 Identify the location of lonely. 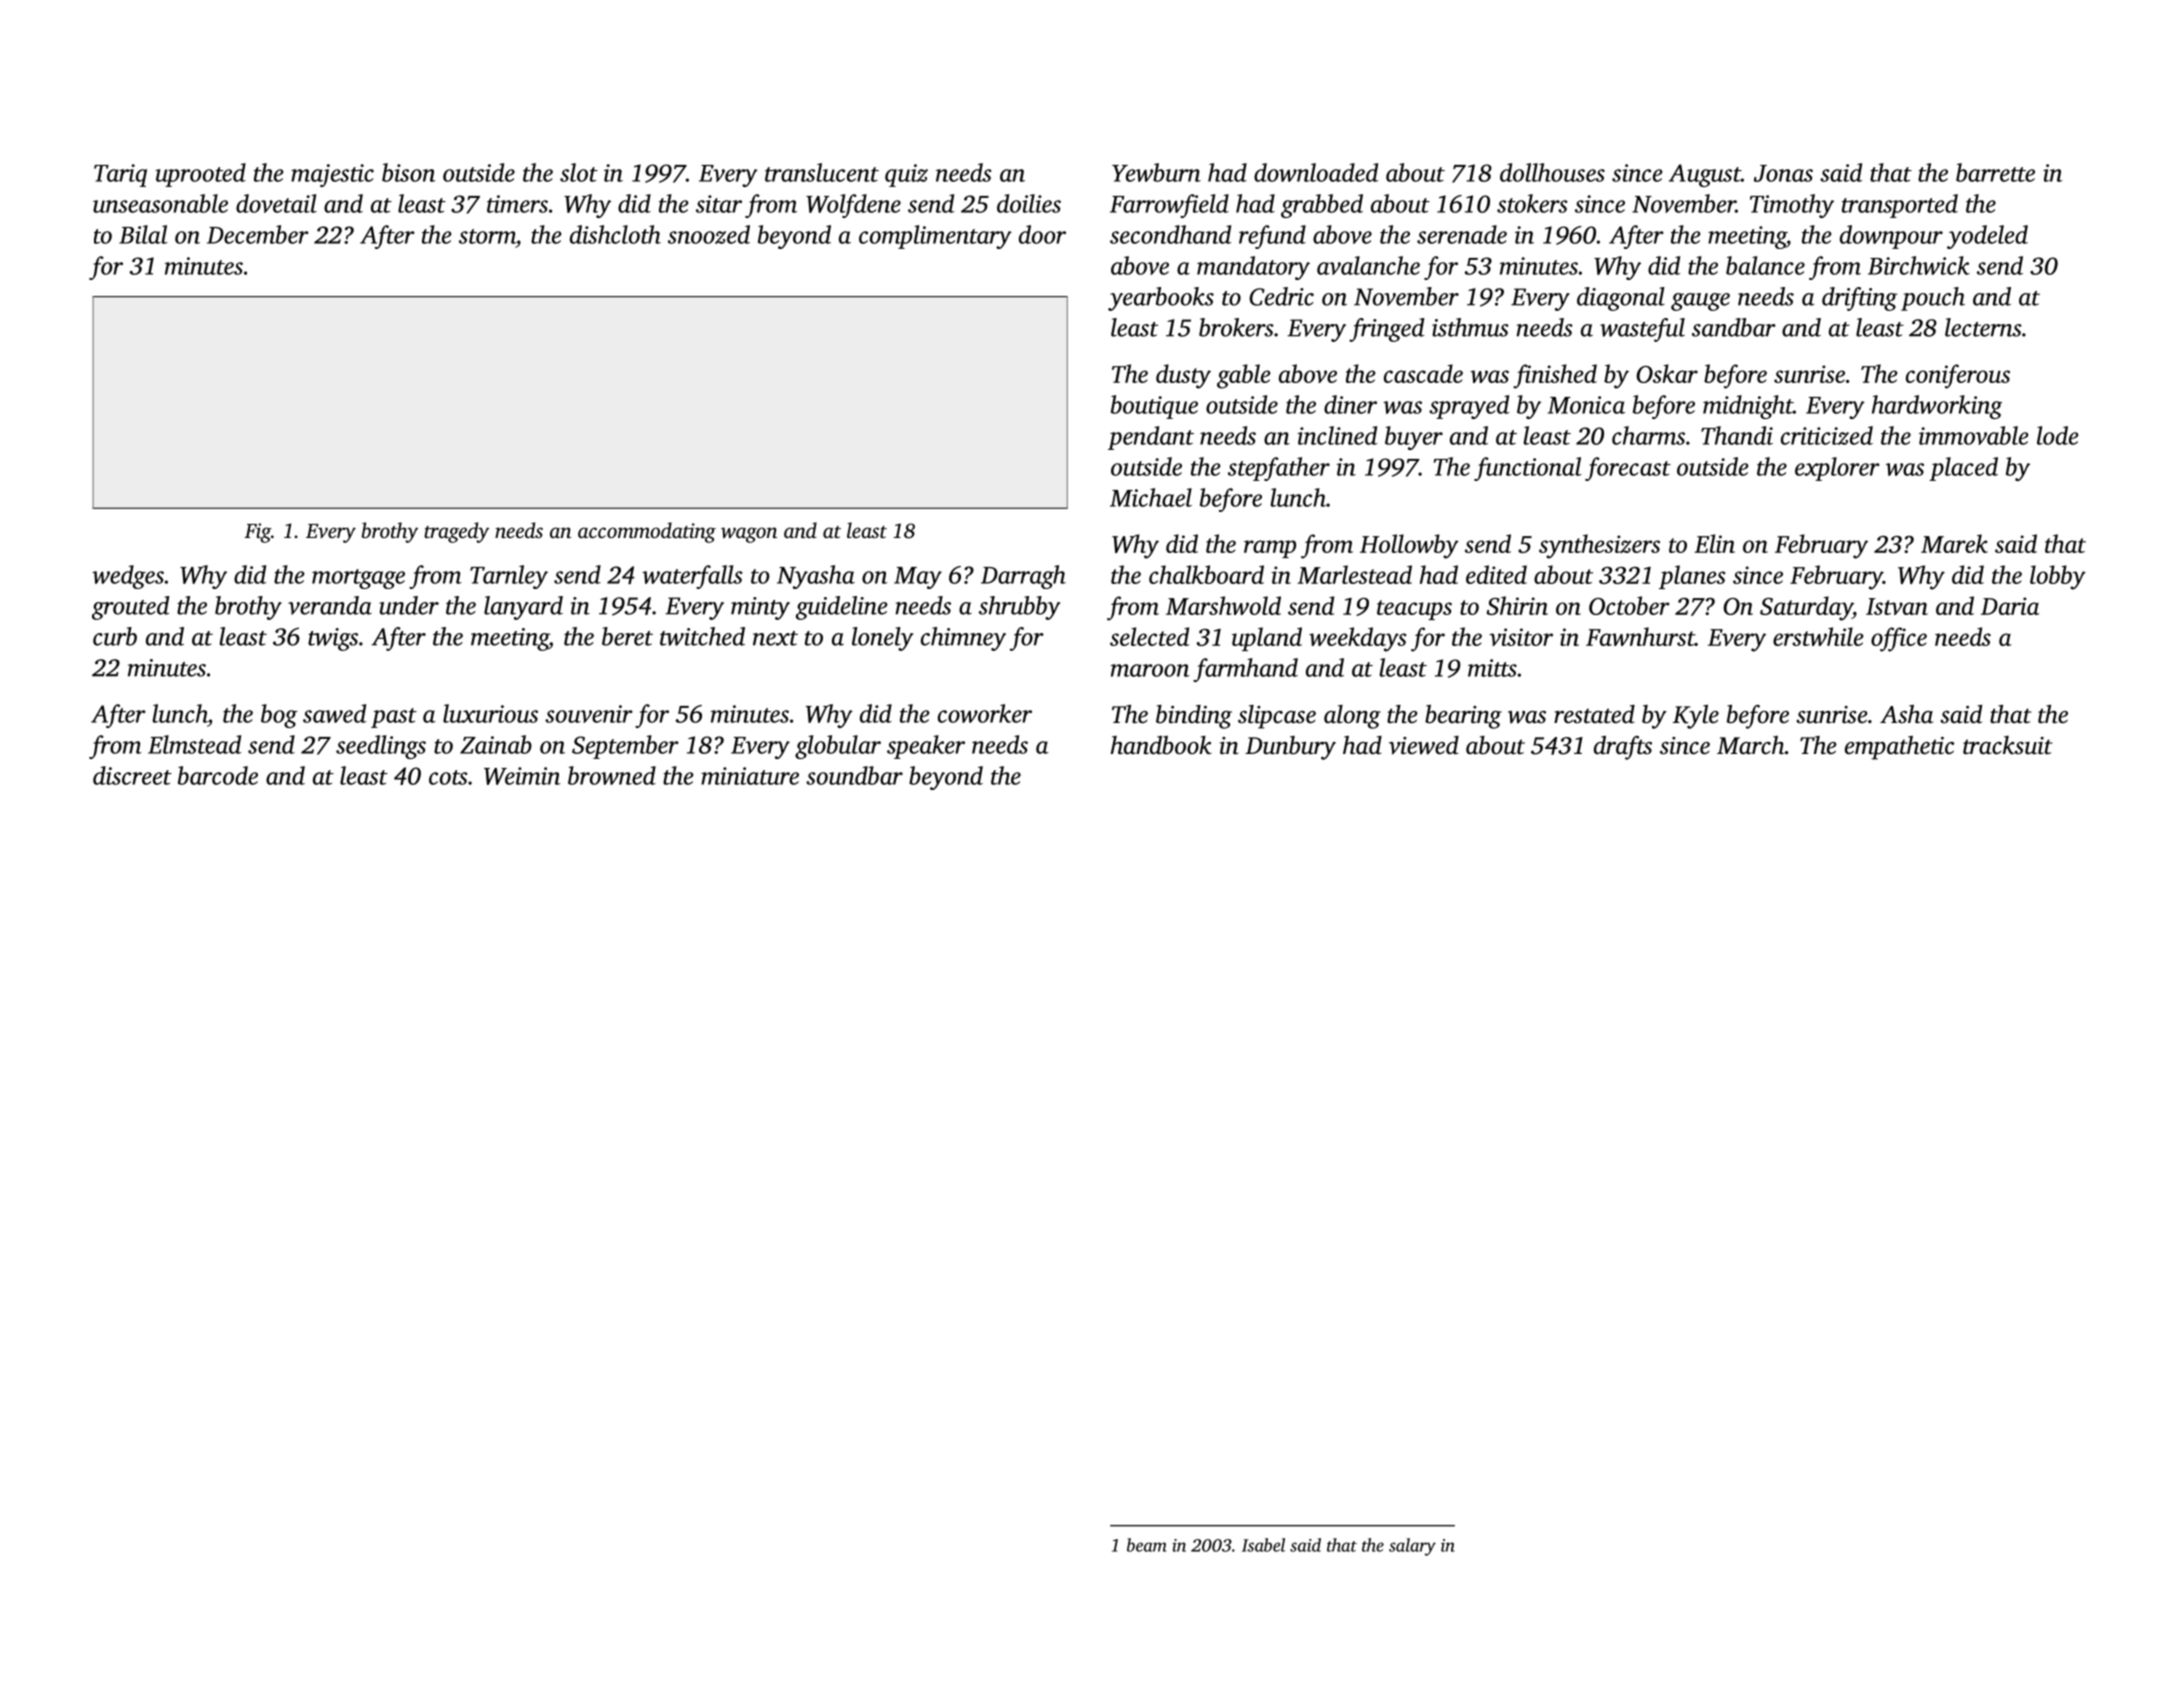
(882, 639).
